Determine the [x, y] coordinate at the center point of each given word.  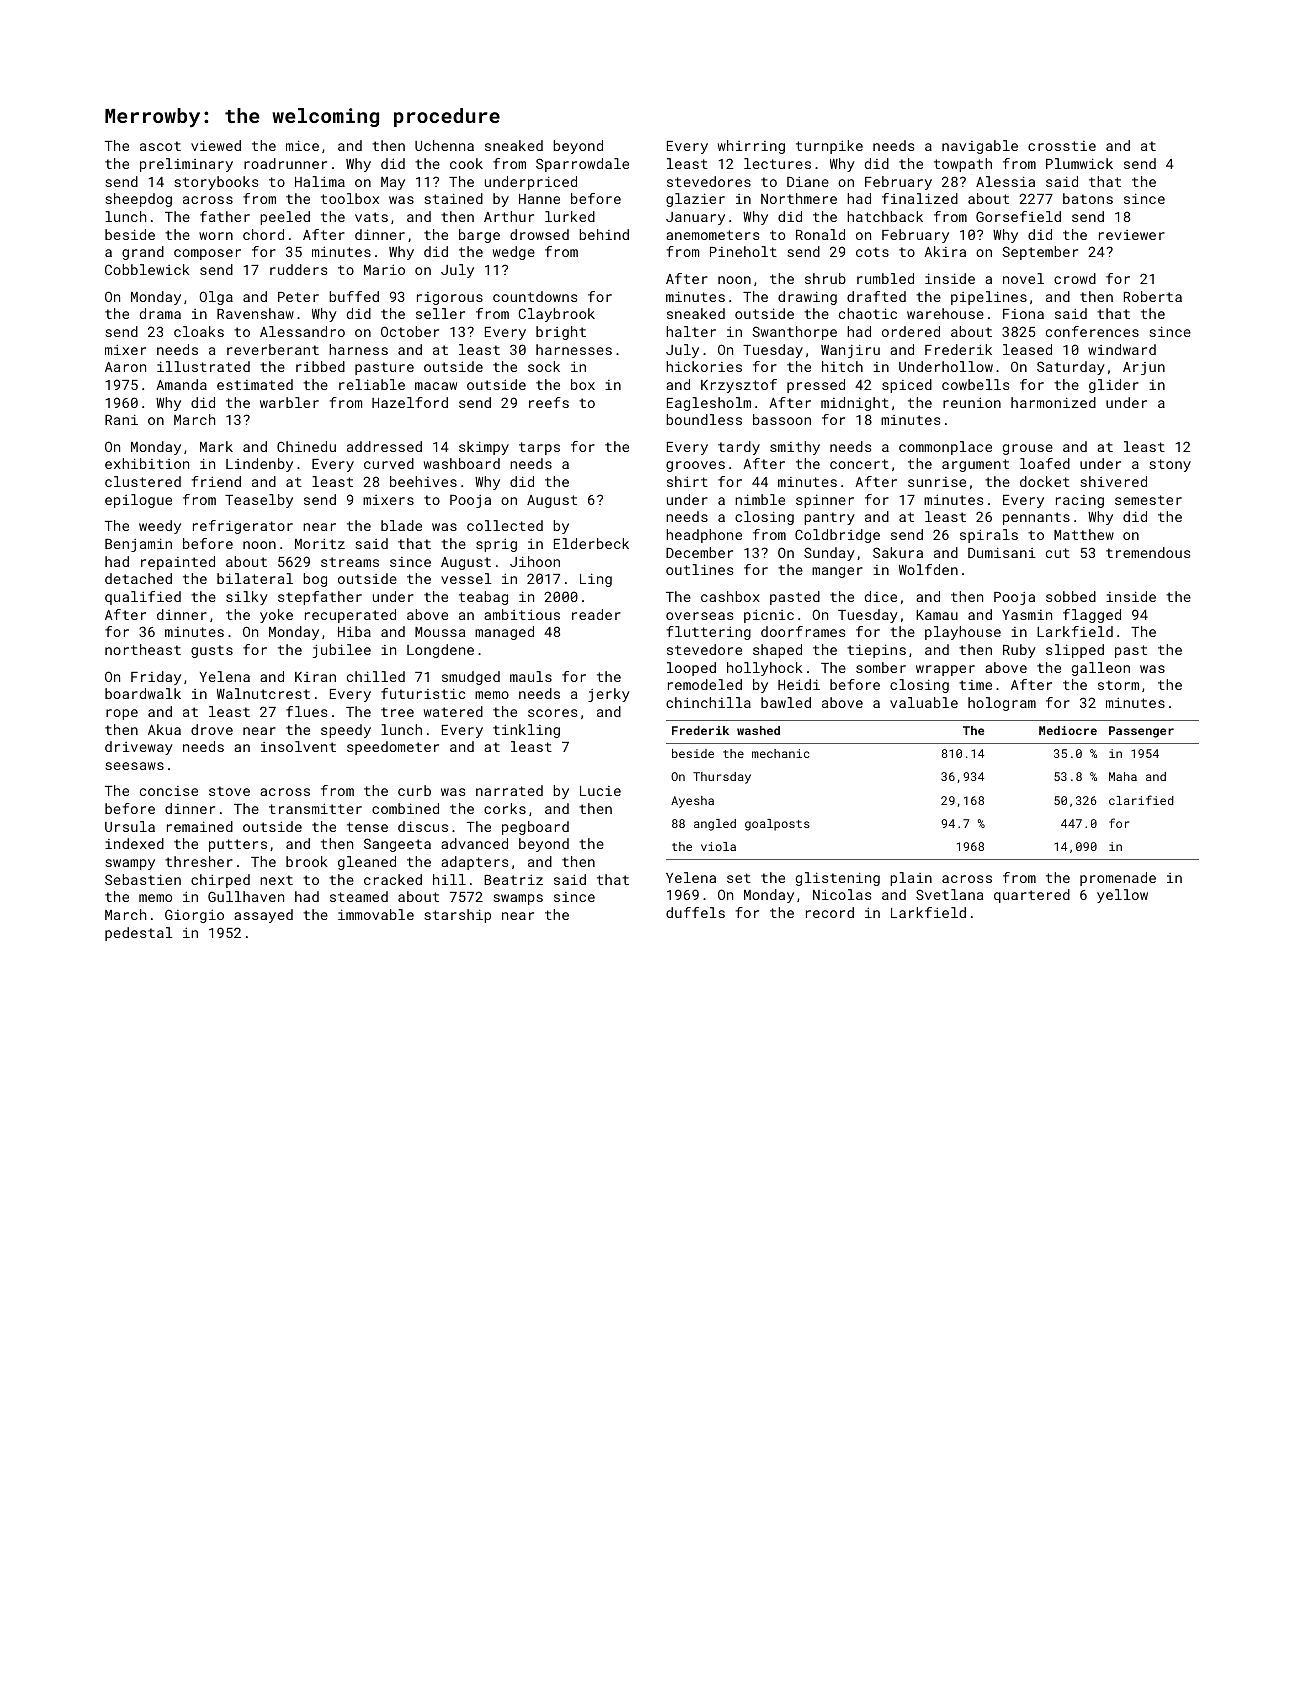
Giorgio [194, 916]
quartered [1032, 896]
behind [604, 234]
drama [160, 313]
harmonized [1053, 402]
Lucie [600, 791]
